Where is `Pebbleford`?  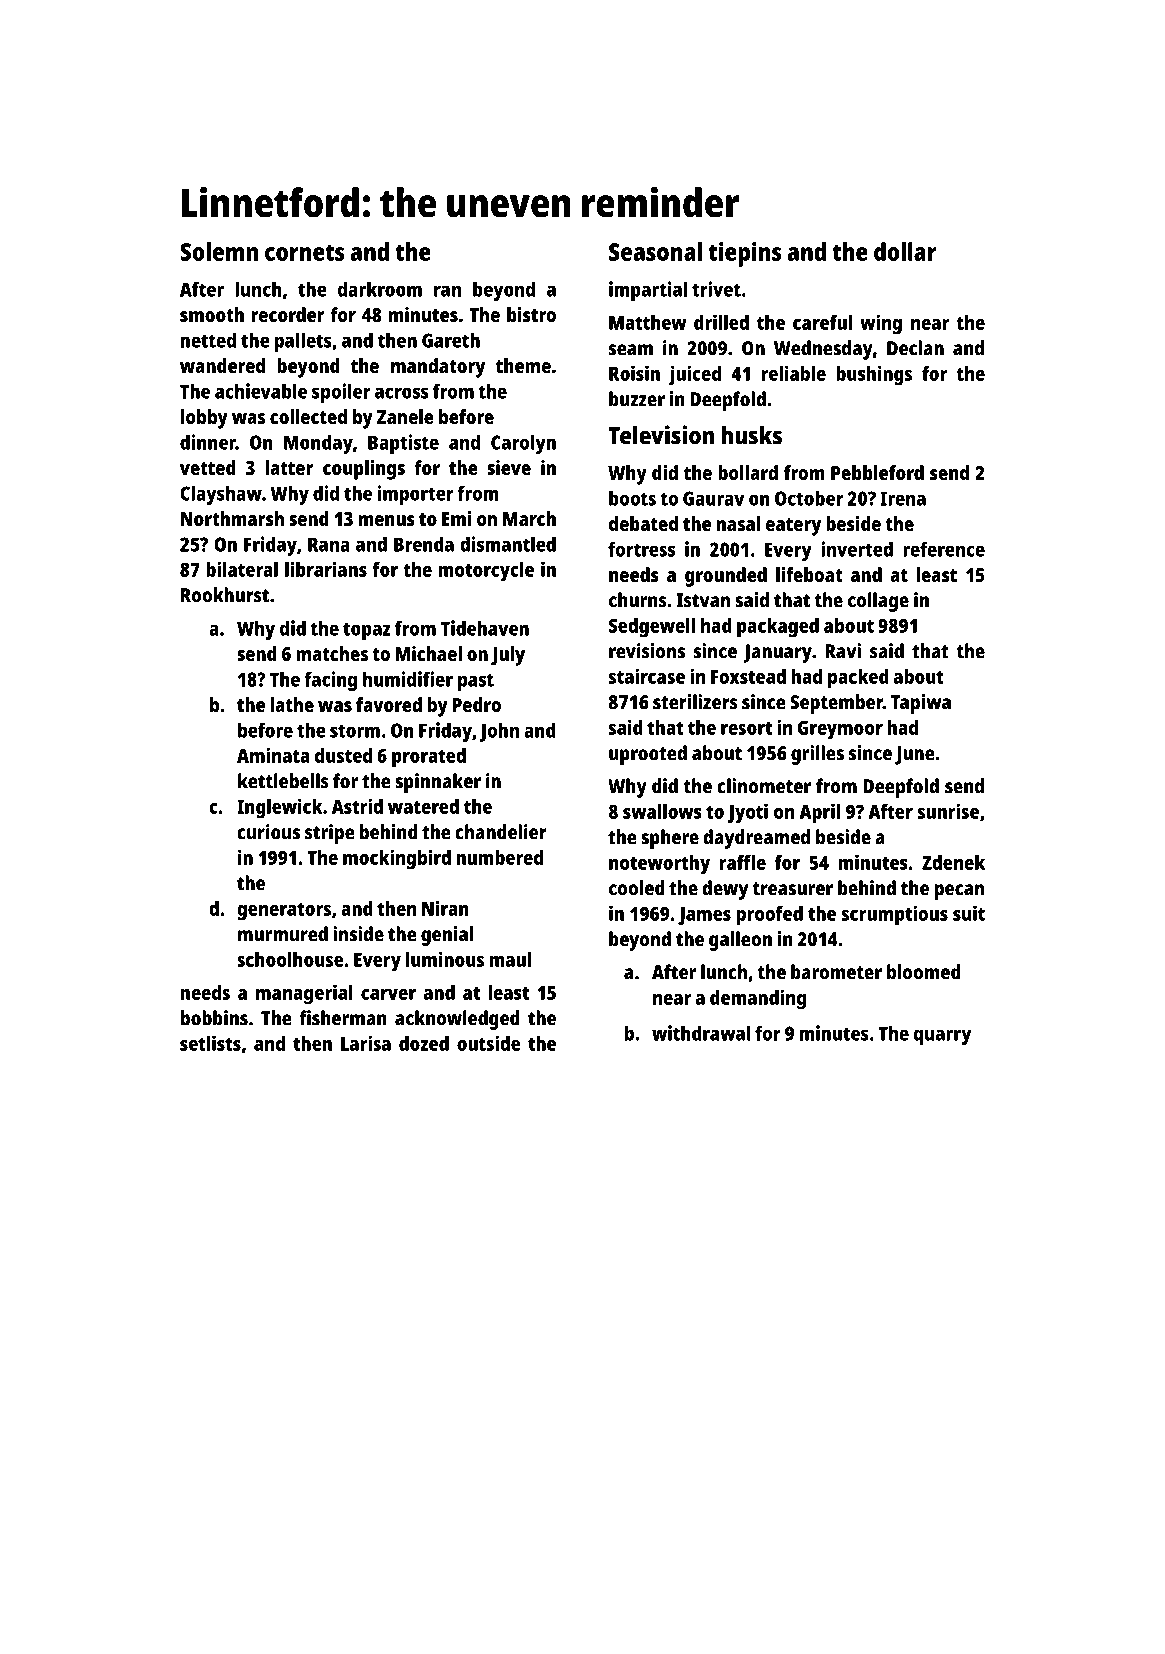 Pebbleford is located at coordinates (877, 472).
